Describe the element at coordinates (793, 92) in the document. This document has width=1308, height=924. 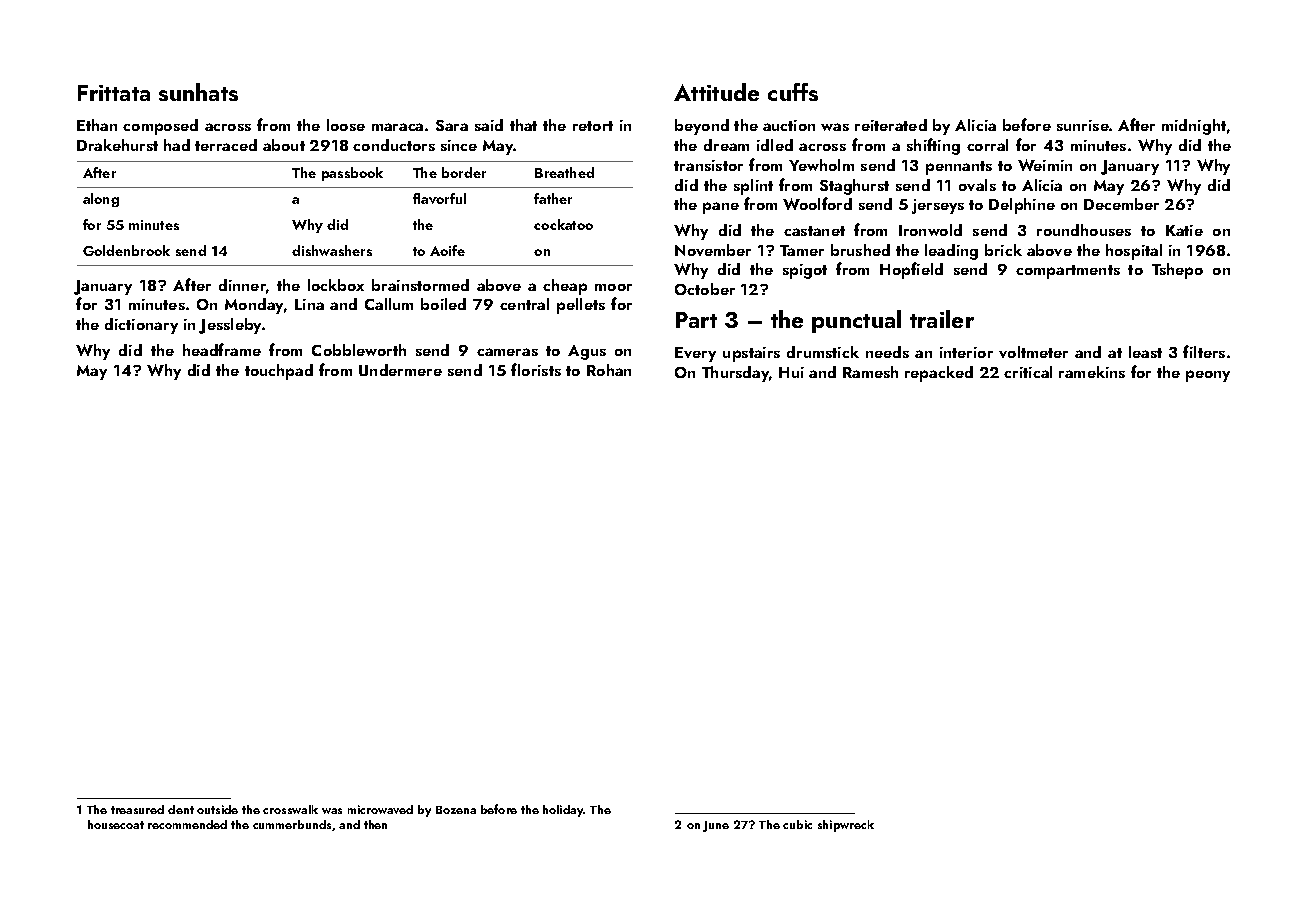
I see `cuffs` at that location.
